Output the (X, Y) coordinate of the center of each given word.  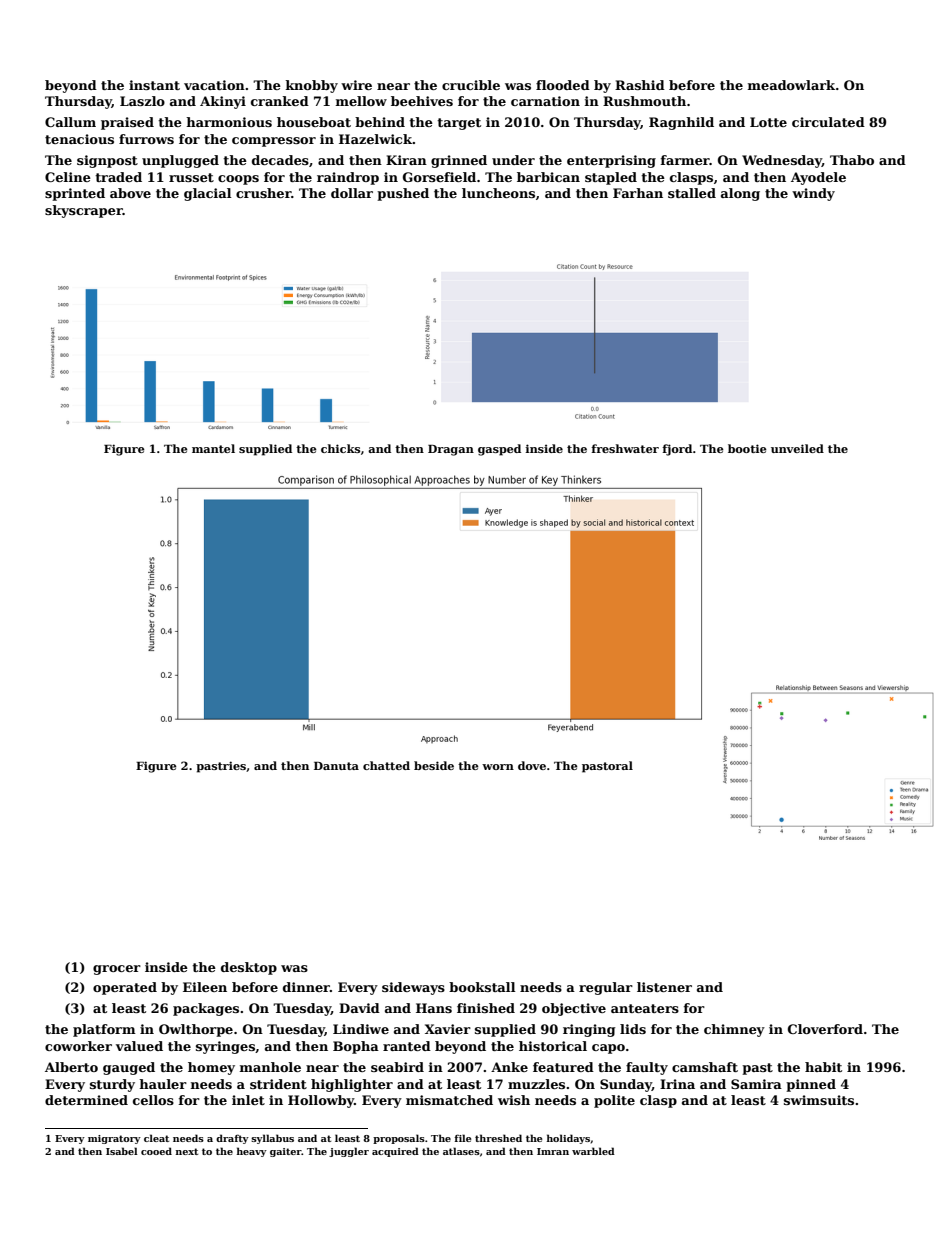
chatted (386, 765)
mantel (213, 448)
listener (664, 987)
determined (86, 1100)
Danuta (336, 766)
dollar (352, 193)
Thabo (852, 160)
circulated (828, 122)
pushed (403, 194)
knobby (312, 86)
